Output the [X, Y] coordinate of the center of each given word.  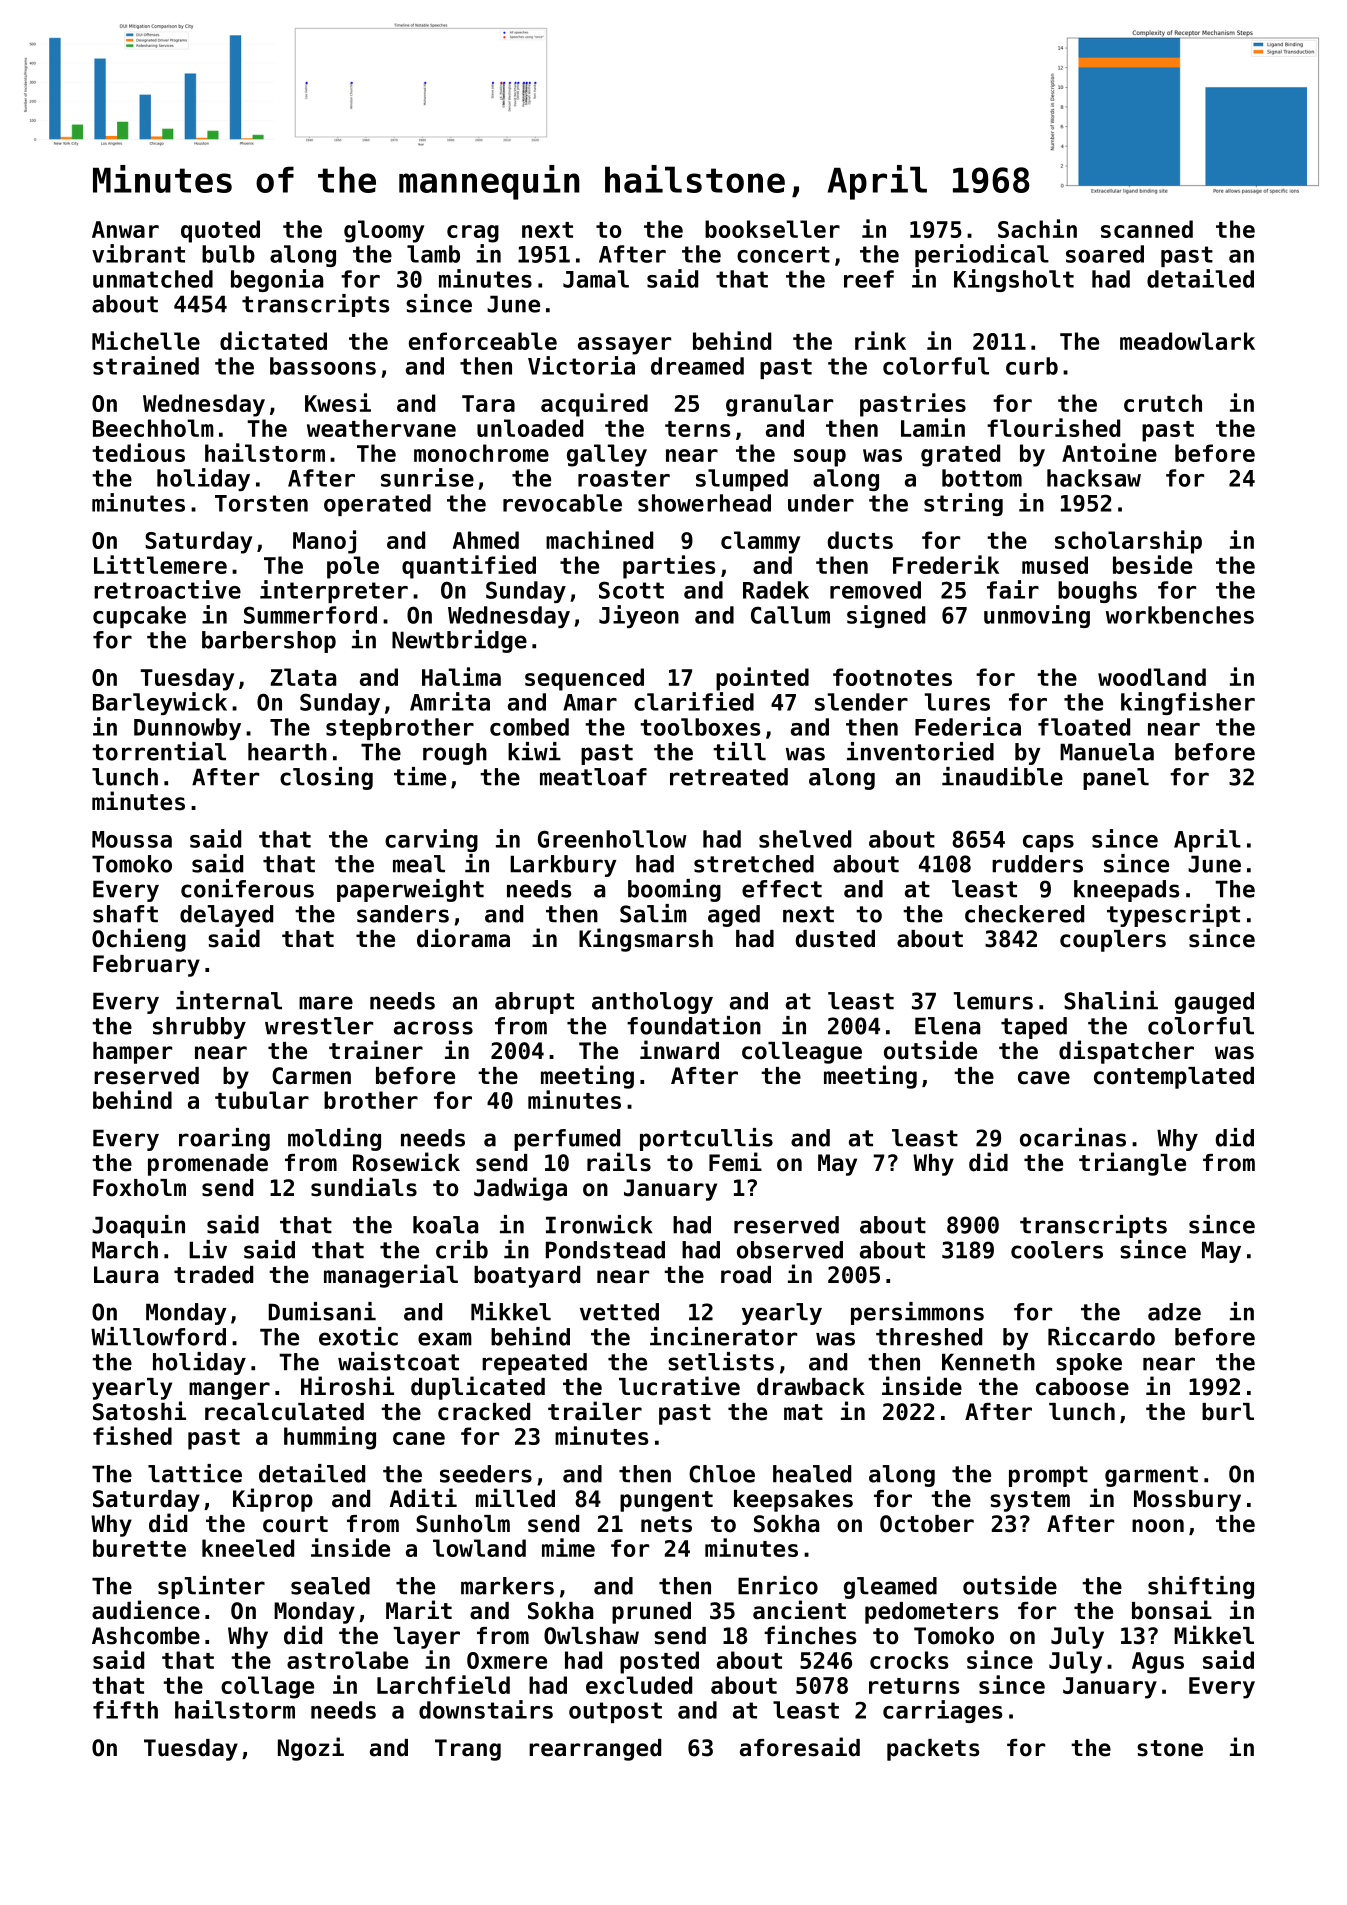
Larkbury [563, 866]
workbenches [1180, 615]
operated [377, 505]
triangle [1132, 1164]
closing [326, 778]
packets [933, 1750]
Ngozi [311, 1749]
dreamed [697, 366]
